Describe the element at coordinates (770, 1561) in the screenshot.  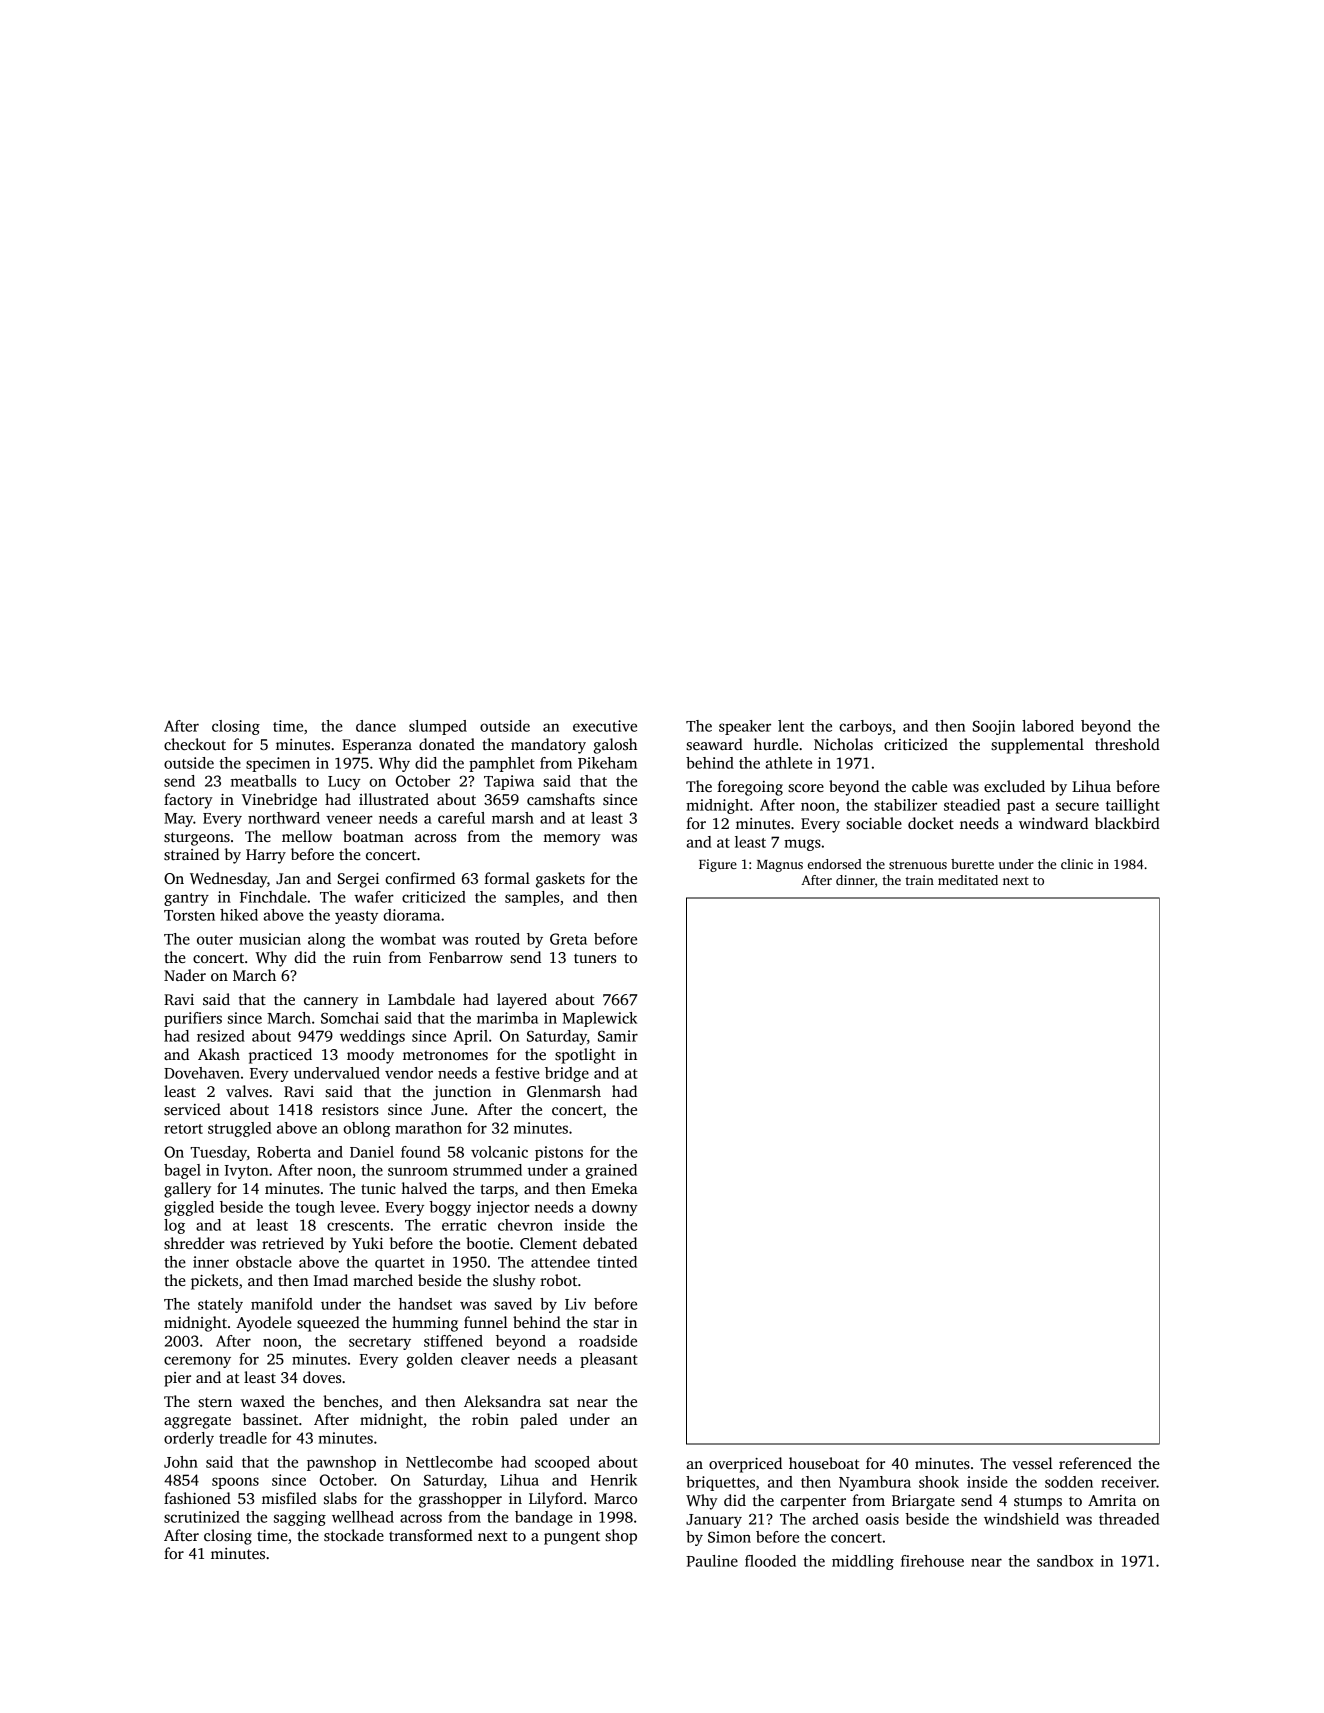
I see `flooded` at that location.
